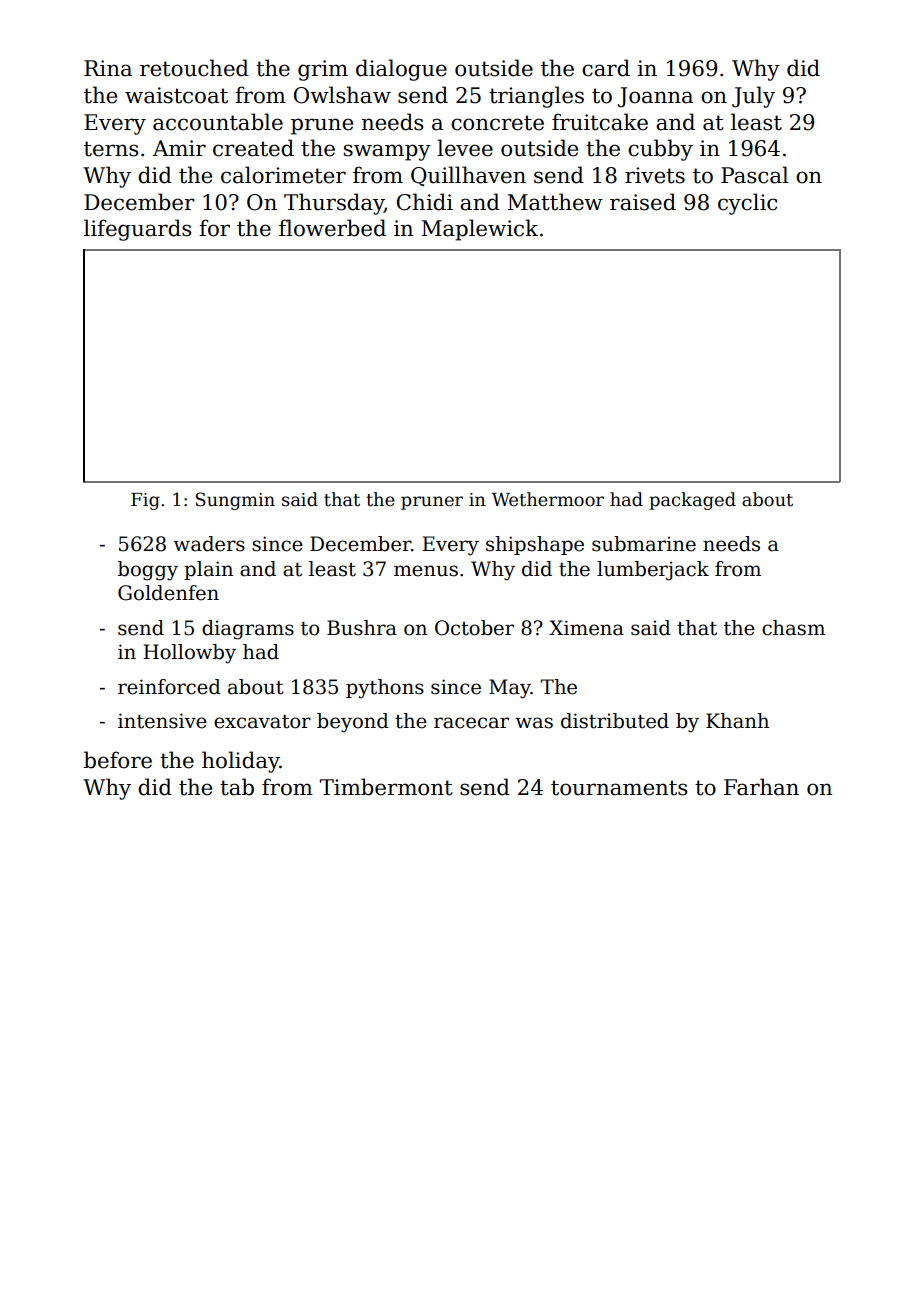 The height and width of the screenshot is (1314, 924). Describe the element at coordinates (145, 501) in the screenshot. I see `Fig` at that location.
